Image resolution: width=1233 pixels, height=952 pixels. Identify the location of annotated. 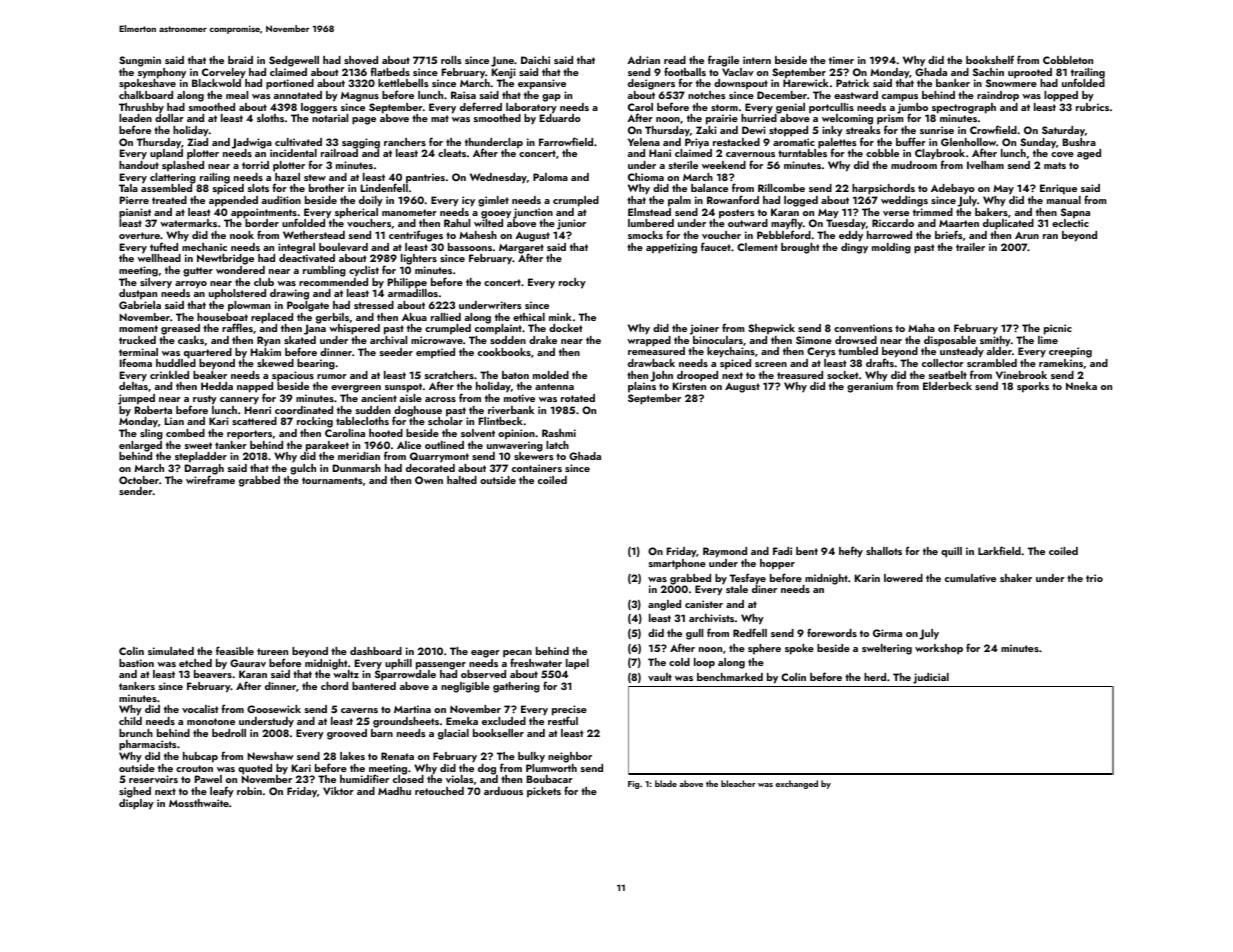
(298, 95).
